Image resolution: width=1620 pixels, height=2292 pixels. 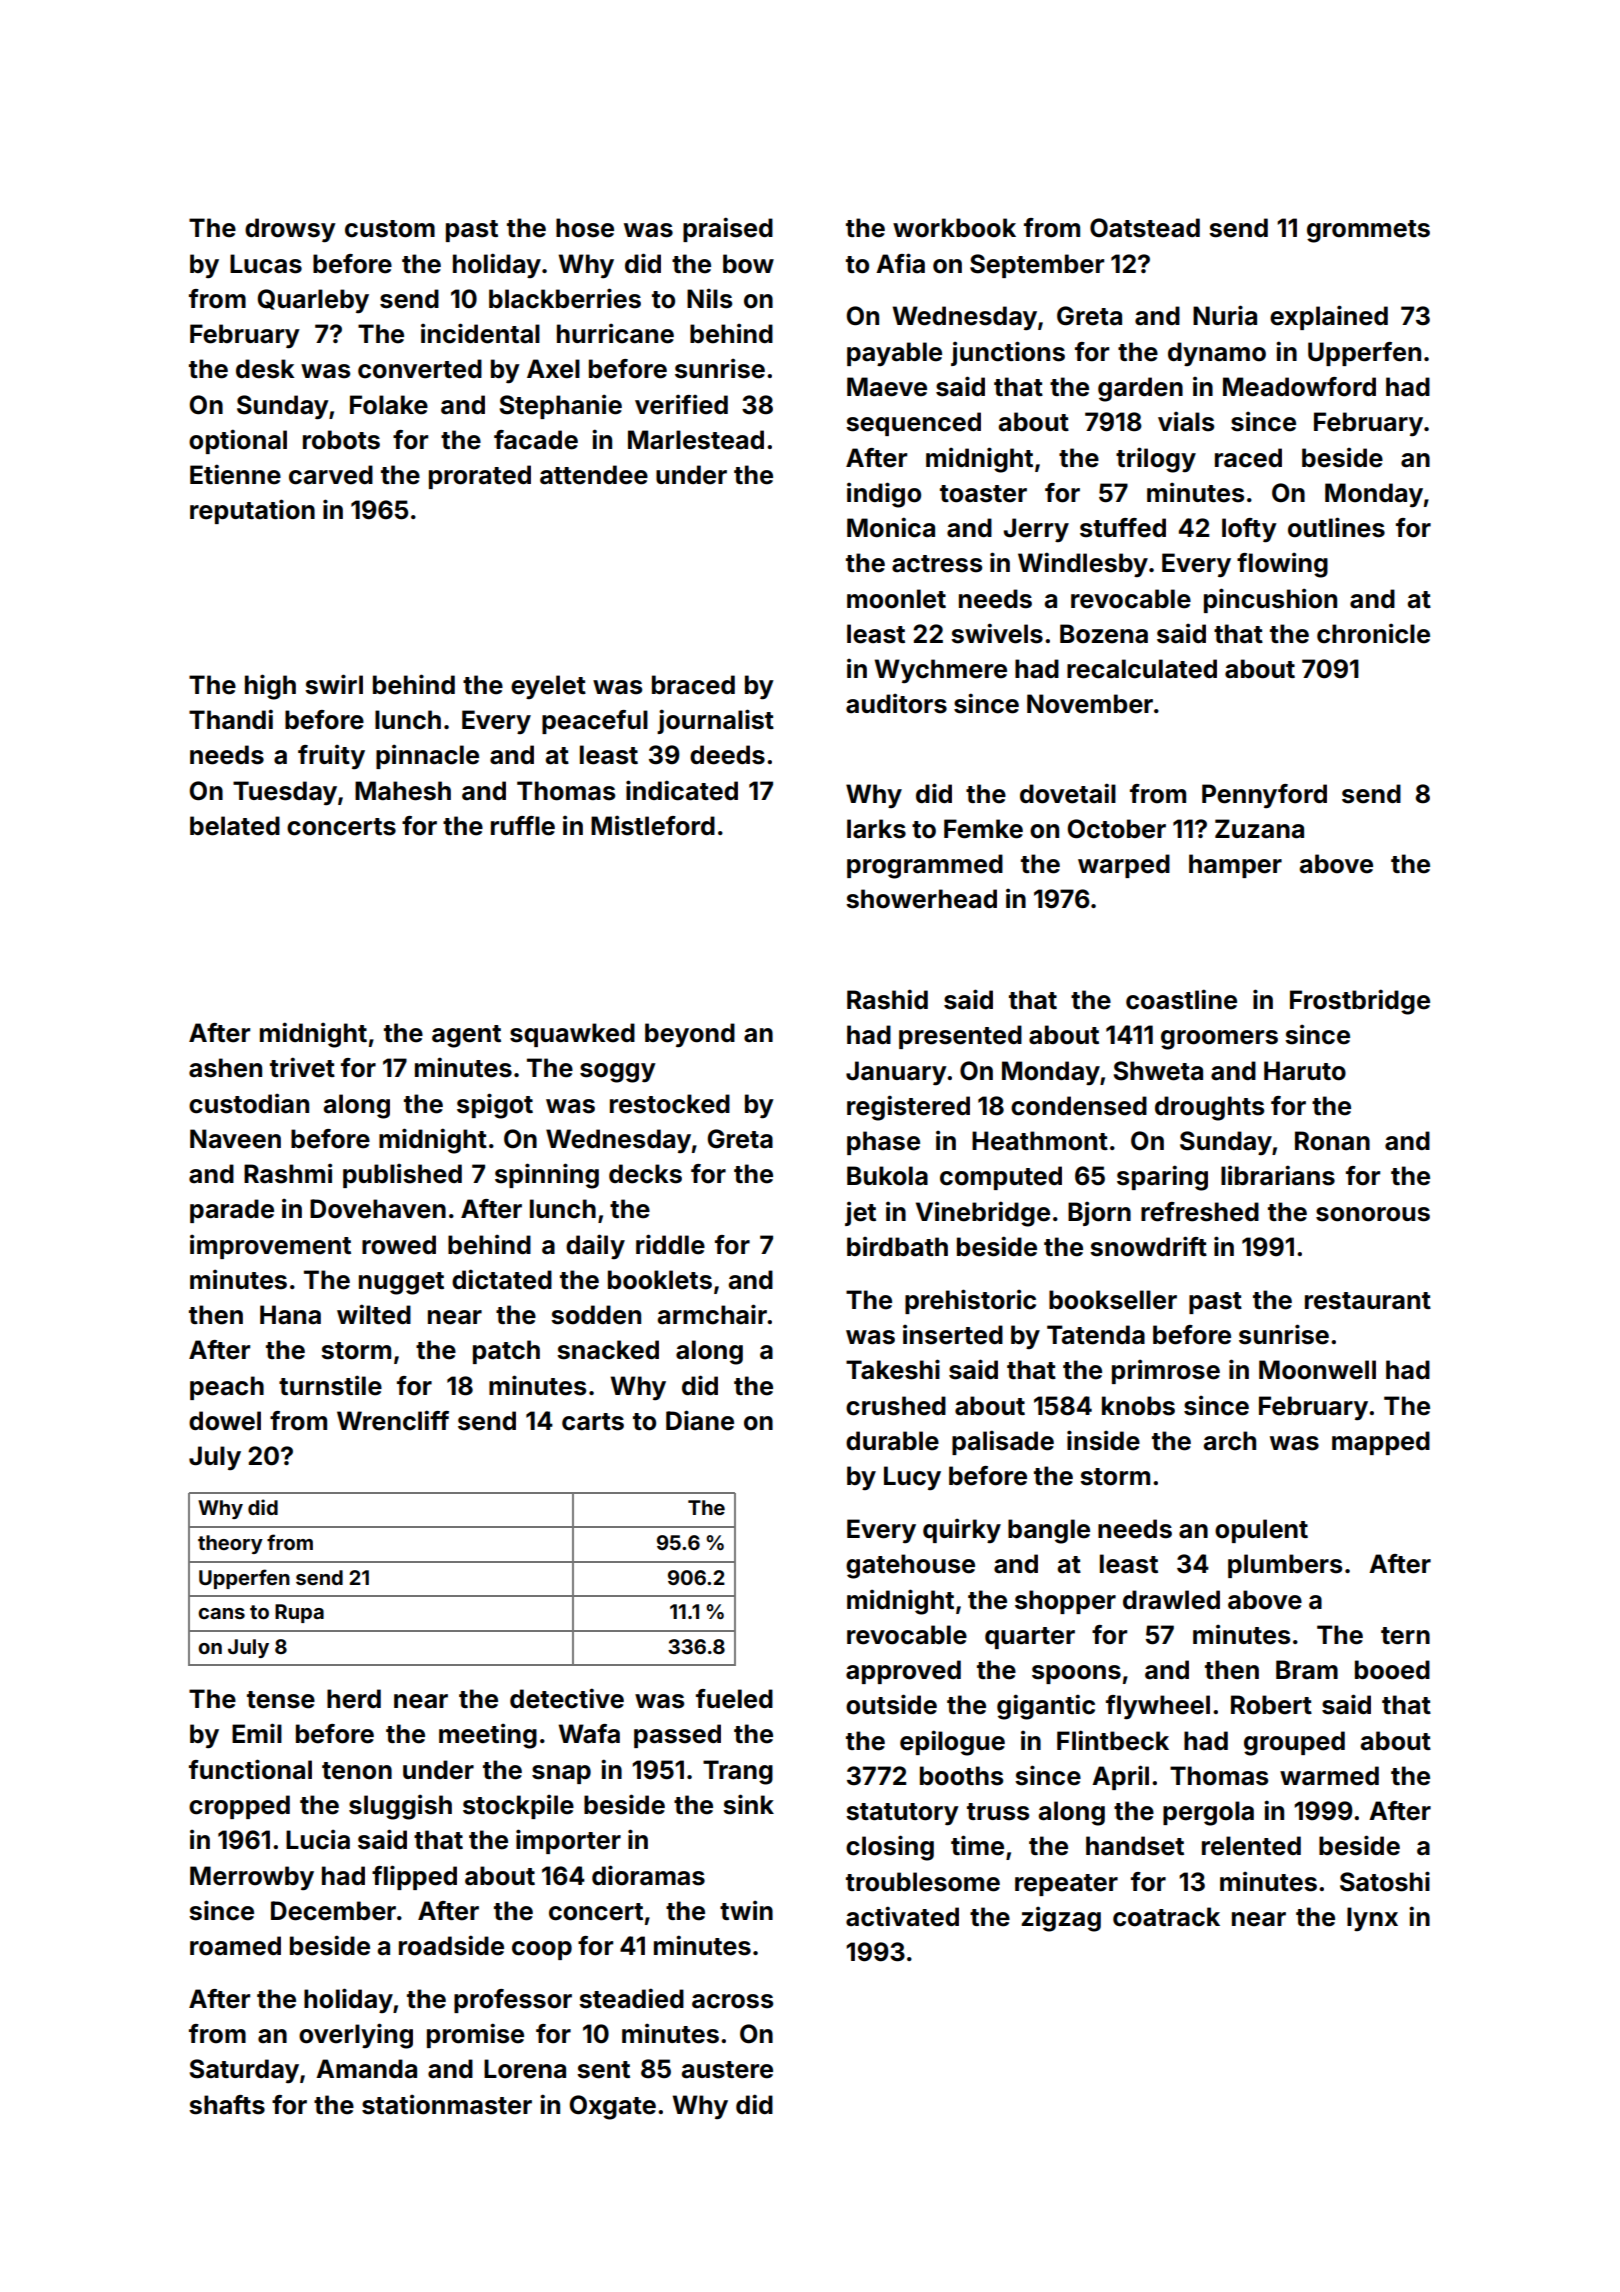 I want to click on stationmaster, so click(x=447, y=2104).
